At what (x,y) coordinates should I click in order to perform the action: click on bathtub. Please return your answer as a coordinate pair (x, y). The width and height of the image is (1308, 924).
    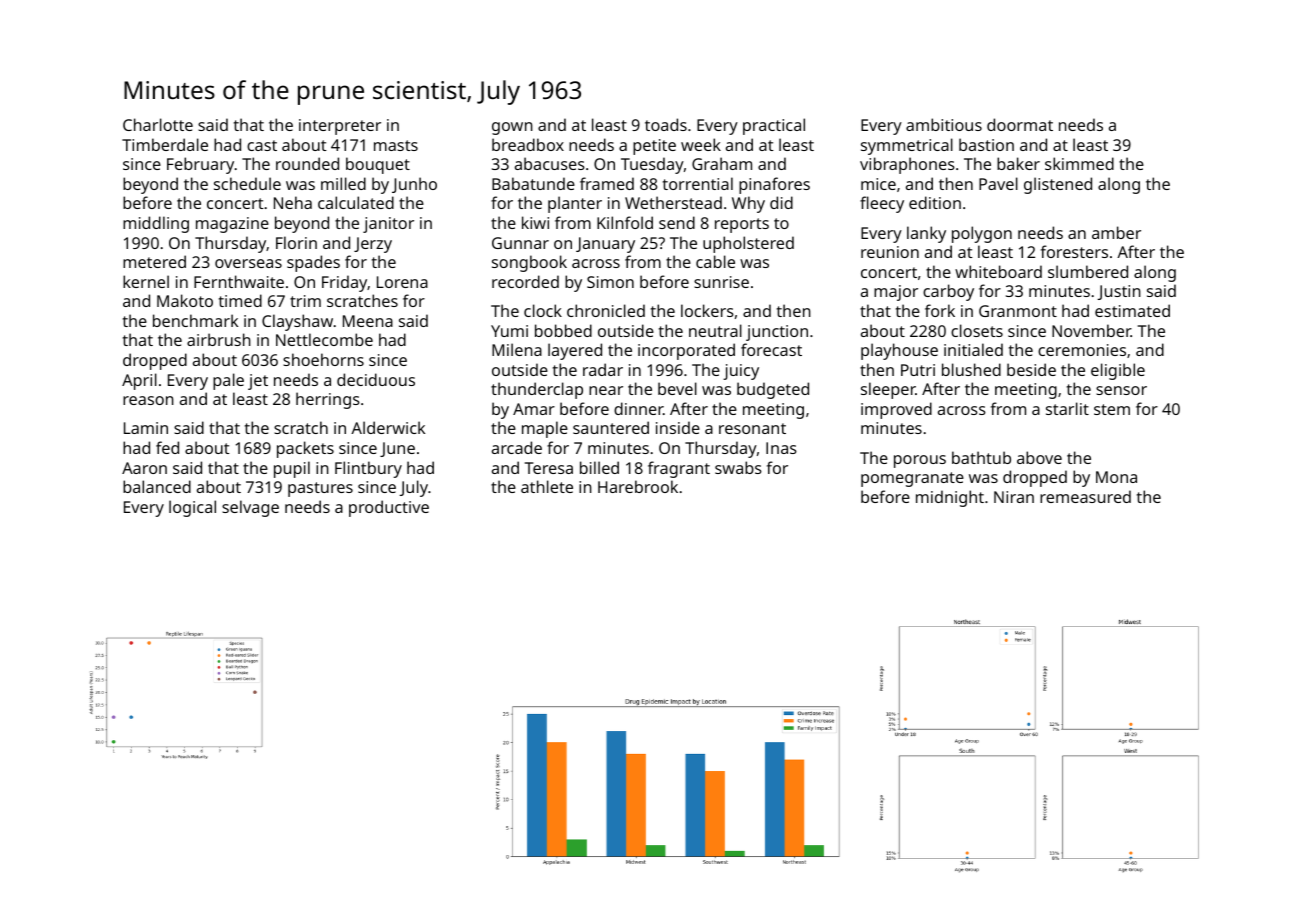
    Looking at the image, I should click on (981, 457).
